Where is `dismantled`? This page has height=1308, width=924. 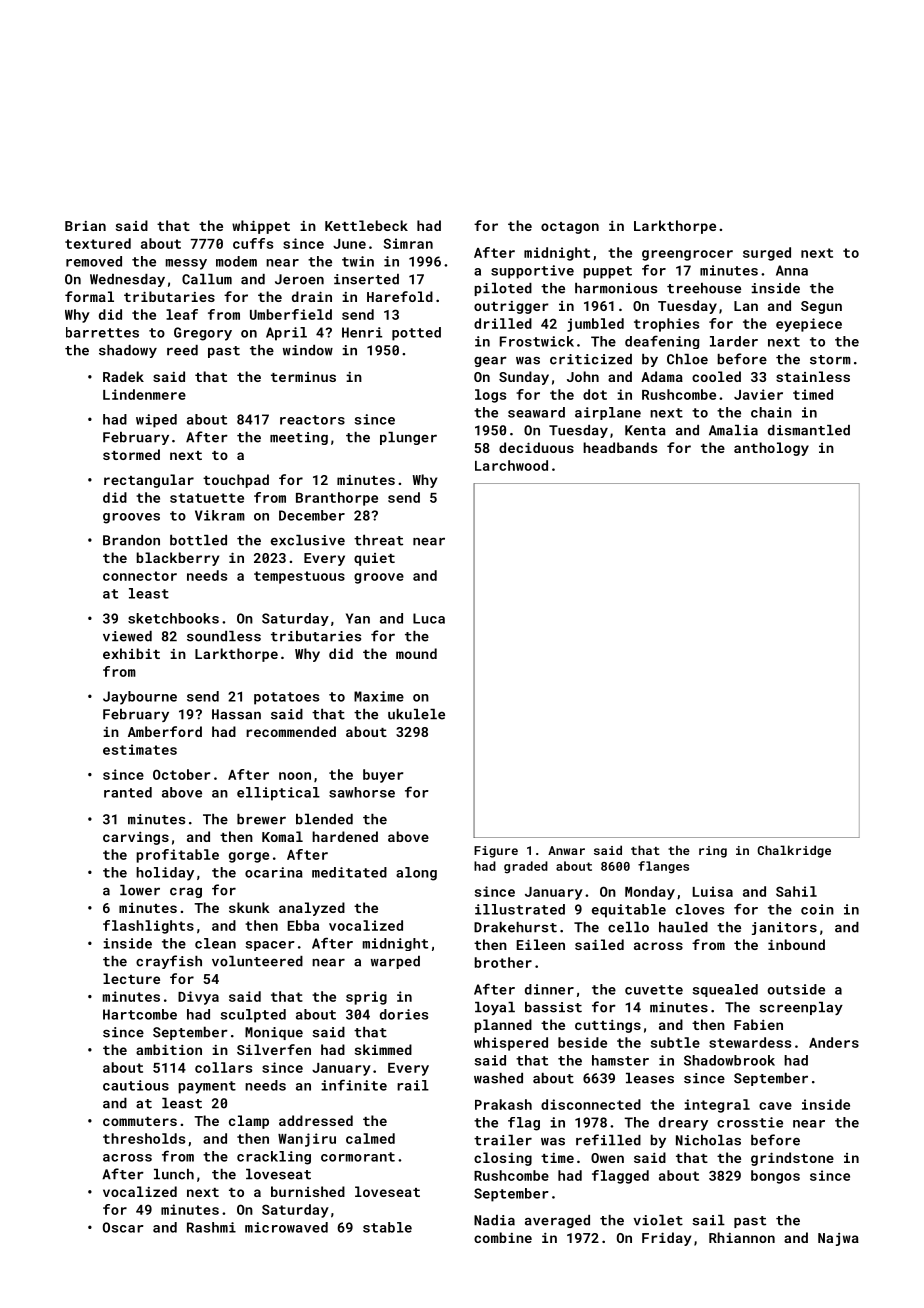
dismantled is located at coordinates (809, 430).
